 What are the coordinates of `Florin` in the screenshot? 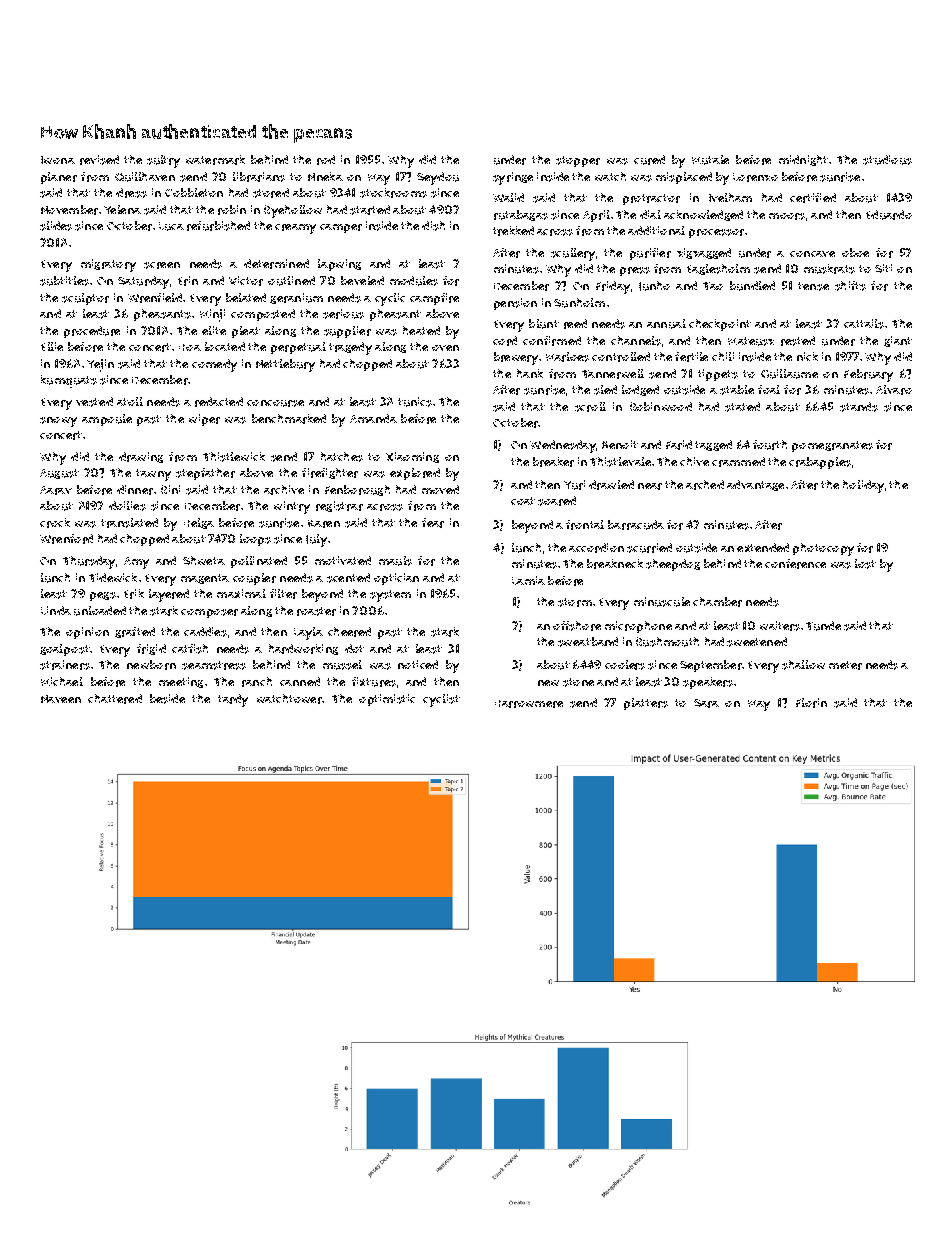 It's located at (811, 703).
